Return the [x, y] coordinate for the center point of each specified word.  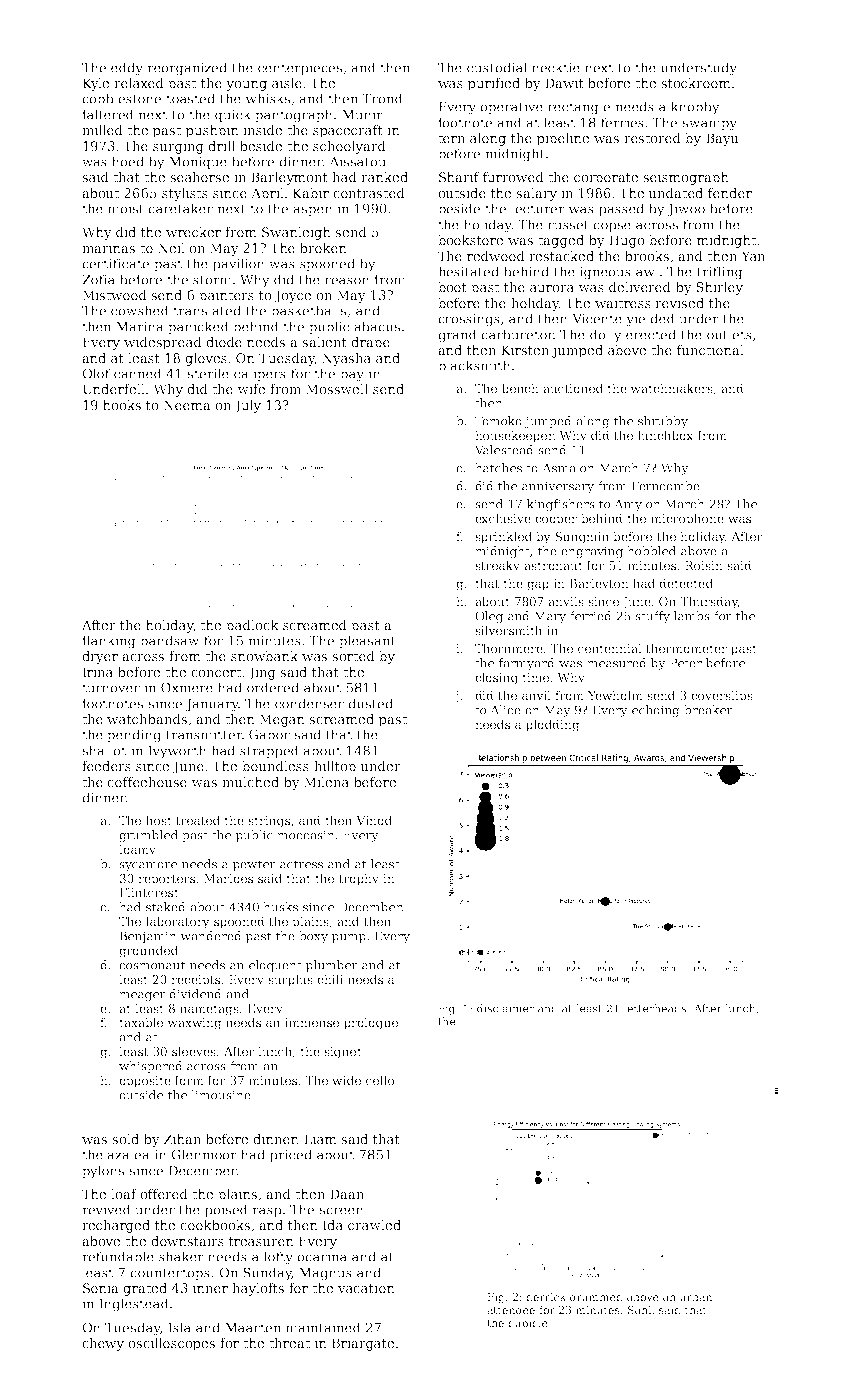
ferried [591, 616]
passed [621, 209]
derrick [546, 1296]
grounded [148, 951]
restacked [561, 256]
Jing [262, 673]
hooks [122, 405]
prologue [371, 1023]
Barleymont [289, 178]
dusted [370, 703]
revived [106, 1209]
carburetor [517, 334]
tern [451, 138]
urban [696, 1296]
